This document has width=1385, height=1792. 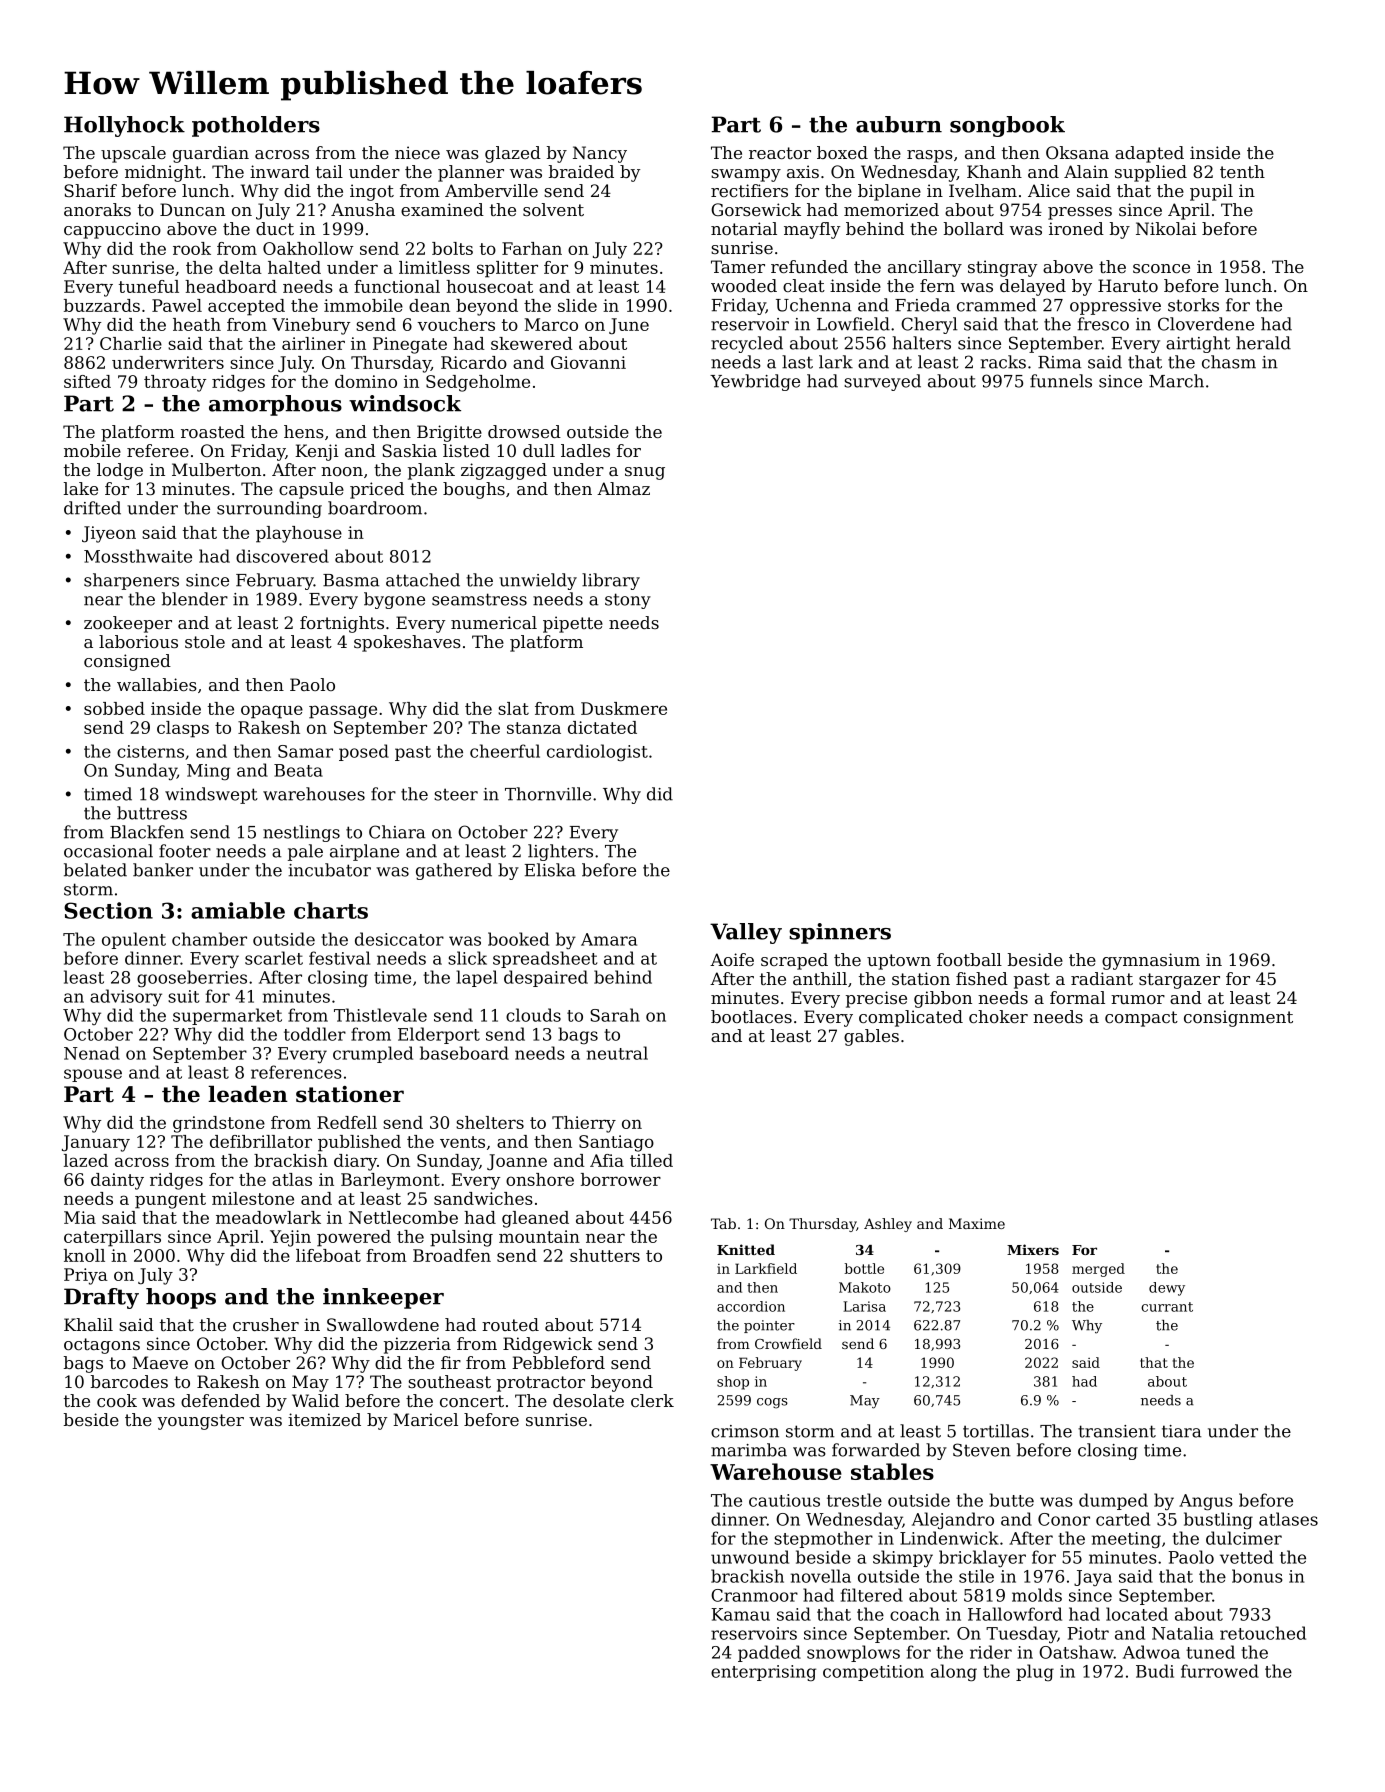 What do you see at coordinates (840, 933) in the document?
I see `spinners` at bounding box center [840, 933].
